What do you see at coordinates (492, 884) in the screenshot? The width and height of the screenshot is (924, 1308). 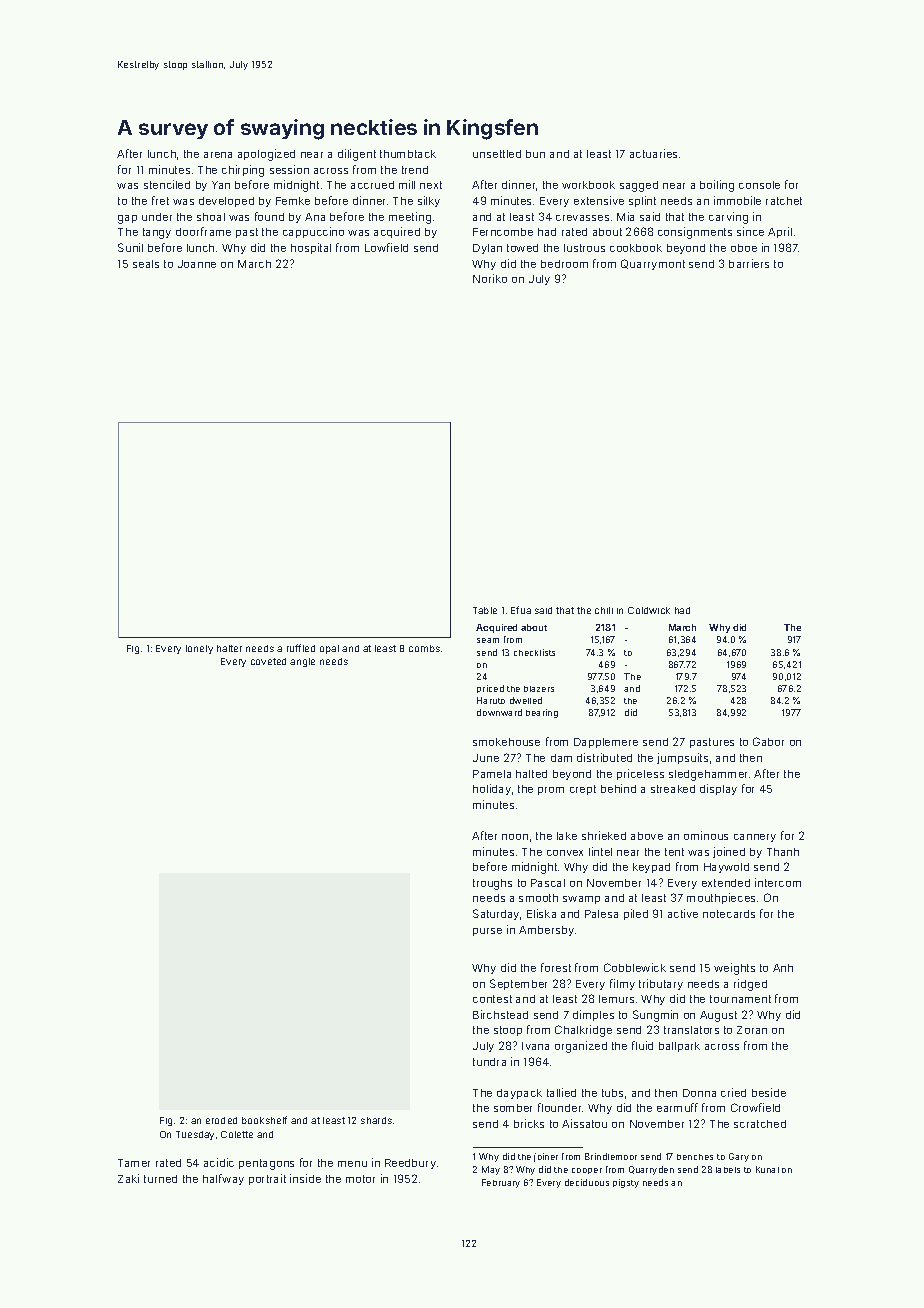 I see `troughs` at bounding box center [492, 884].
